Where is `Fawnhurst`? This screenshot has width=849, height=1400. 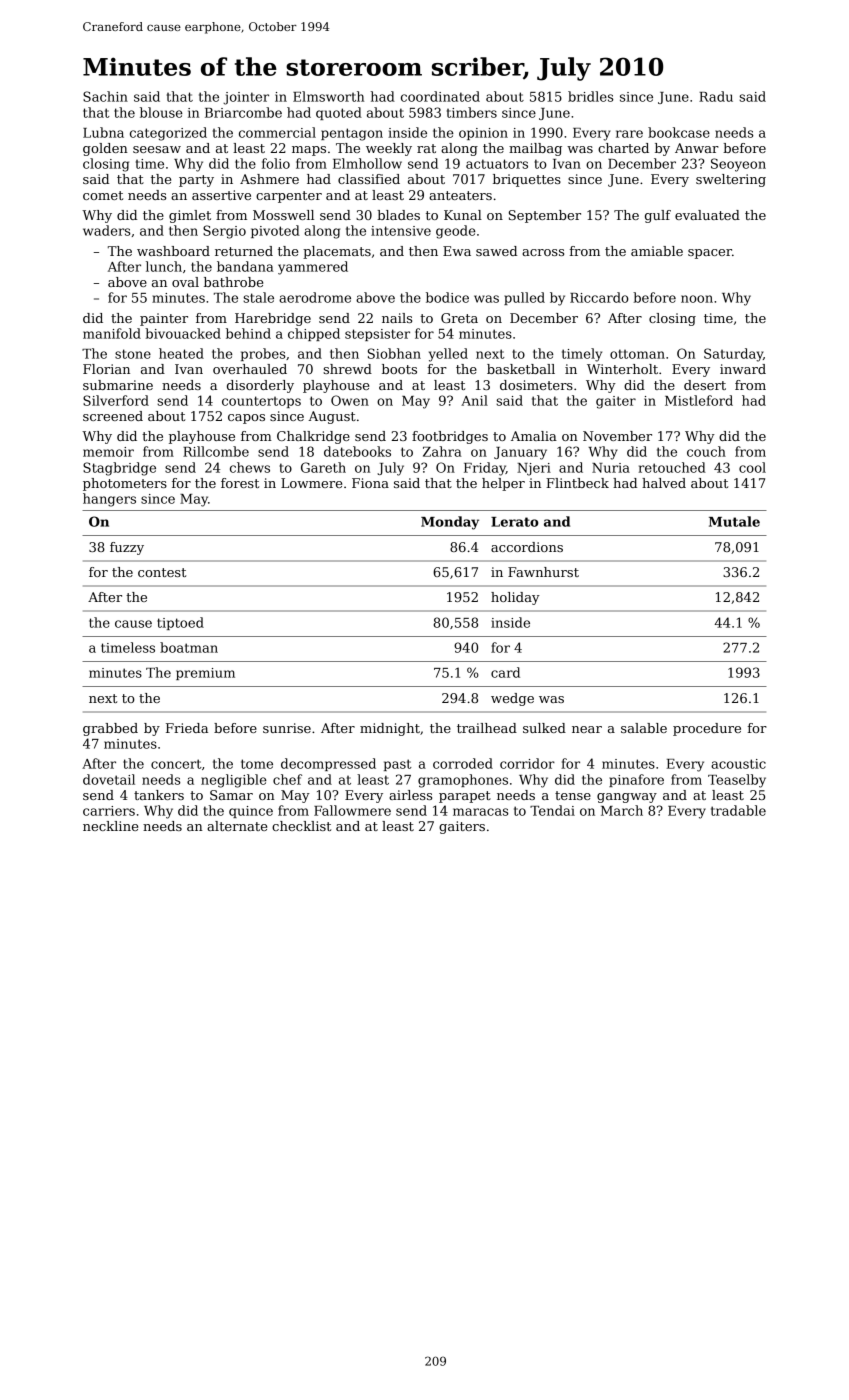 Fawnhurst is located at coordinates (543, 572).
